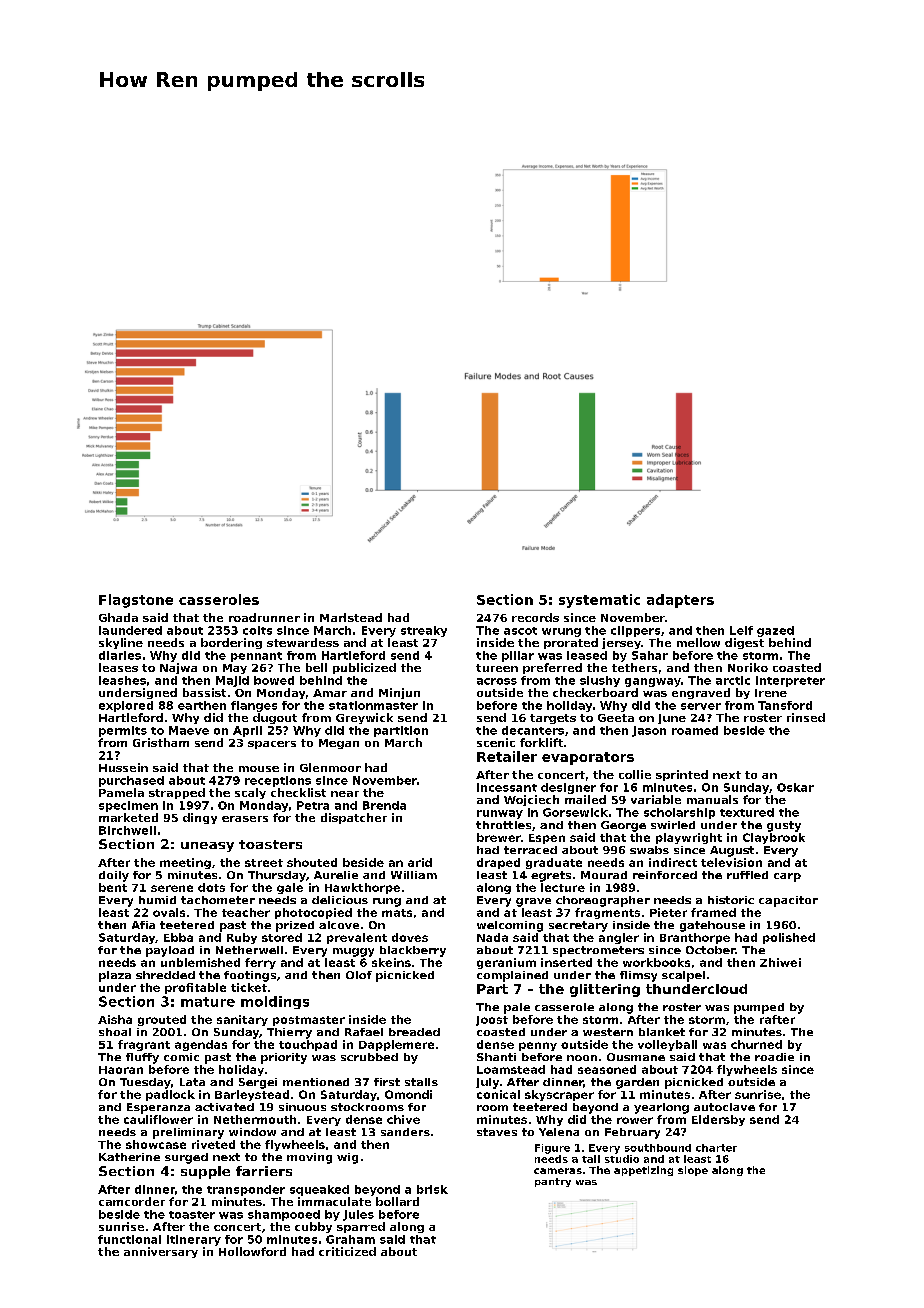 This document has height=1308, width=924. I want to click on streaky, so click(424, 631).
